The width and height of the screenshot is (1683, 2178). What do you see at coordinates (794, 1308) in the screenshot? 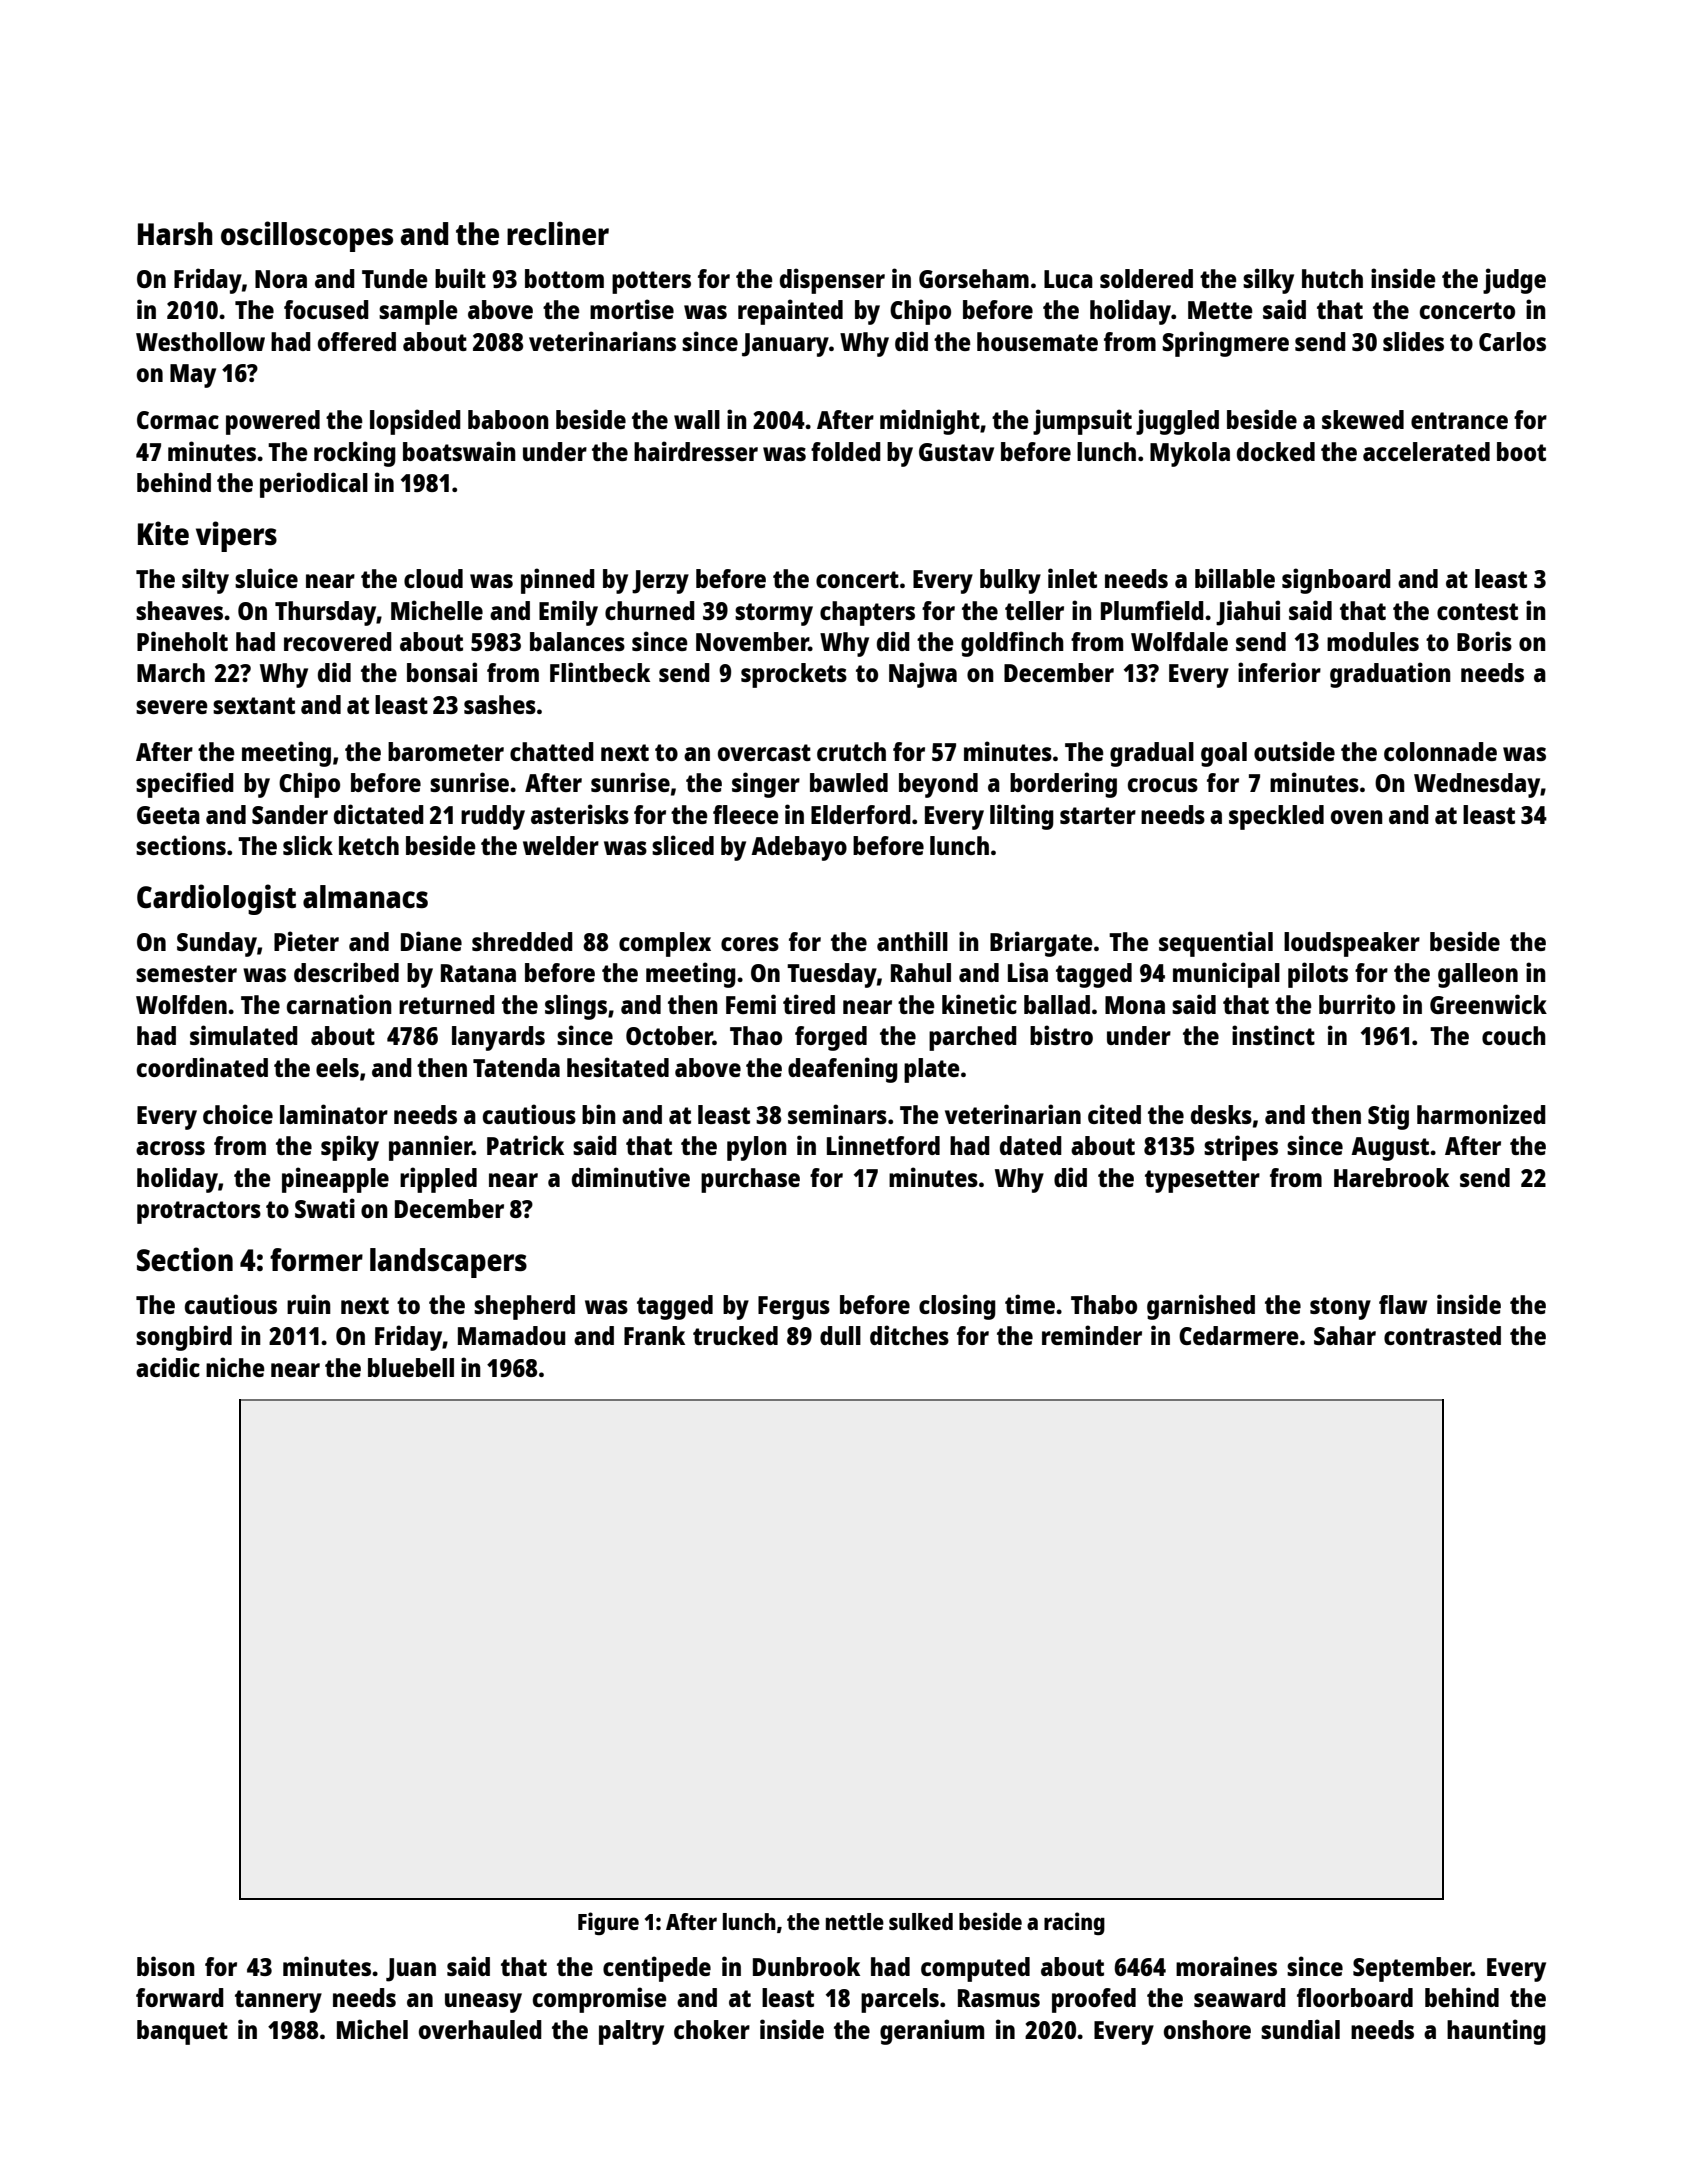
I see `Fergus` at bounding box center [794, 1308].
